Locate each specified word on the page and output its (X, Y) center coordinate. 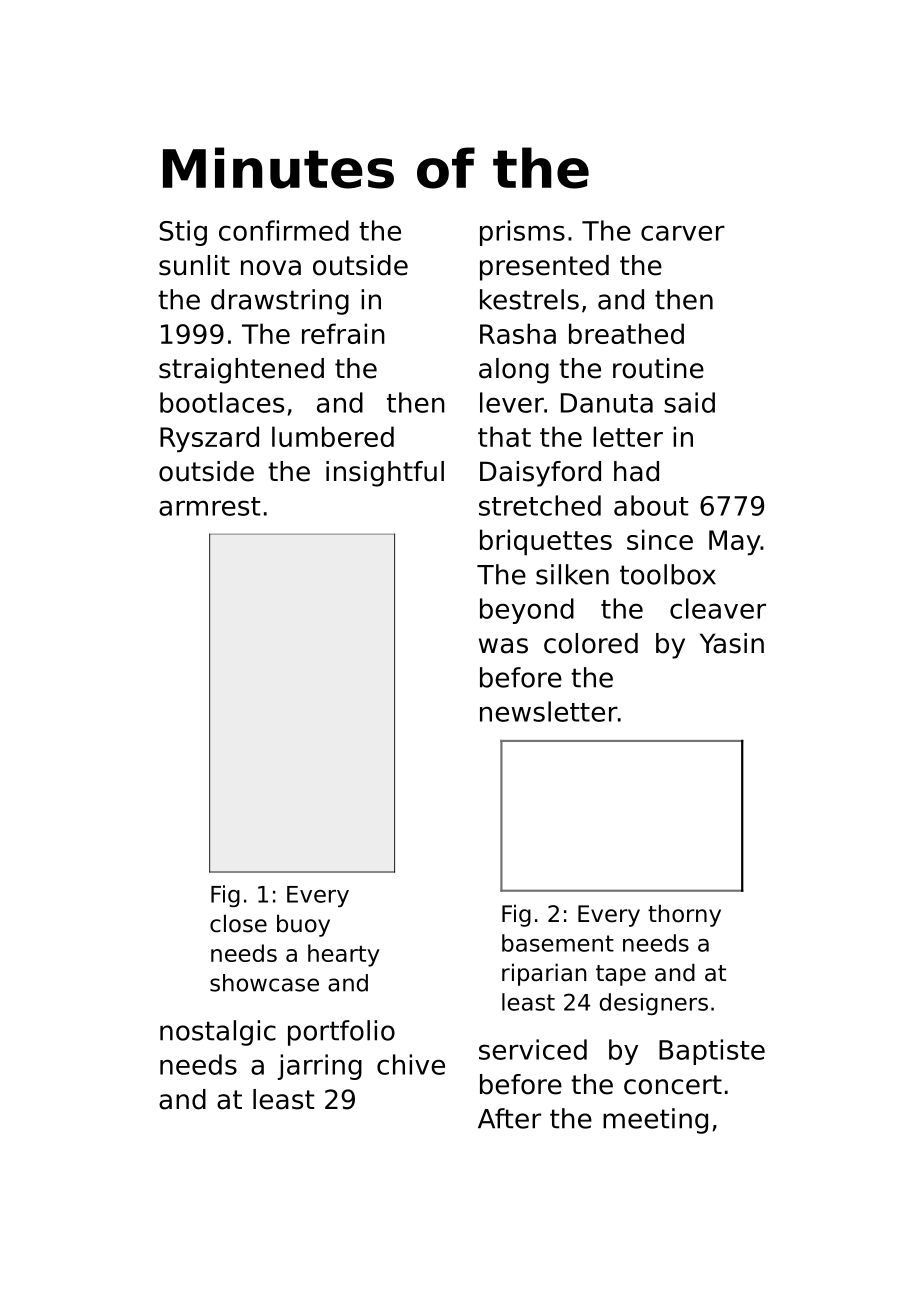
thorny (684, 915)
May (735, 543)
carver (683, 233)
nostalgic (218, 1033)
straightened (241, 371)
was (503, 646)
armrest (209, 506)
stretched (540, 505)
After (509, 1118)
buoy (303, 925)
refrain (343, 333)
